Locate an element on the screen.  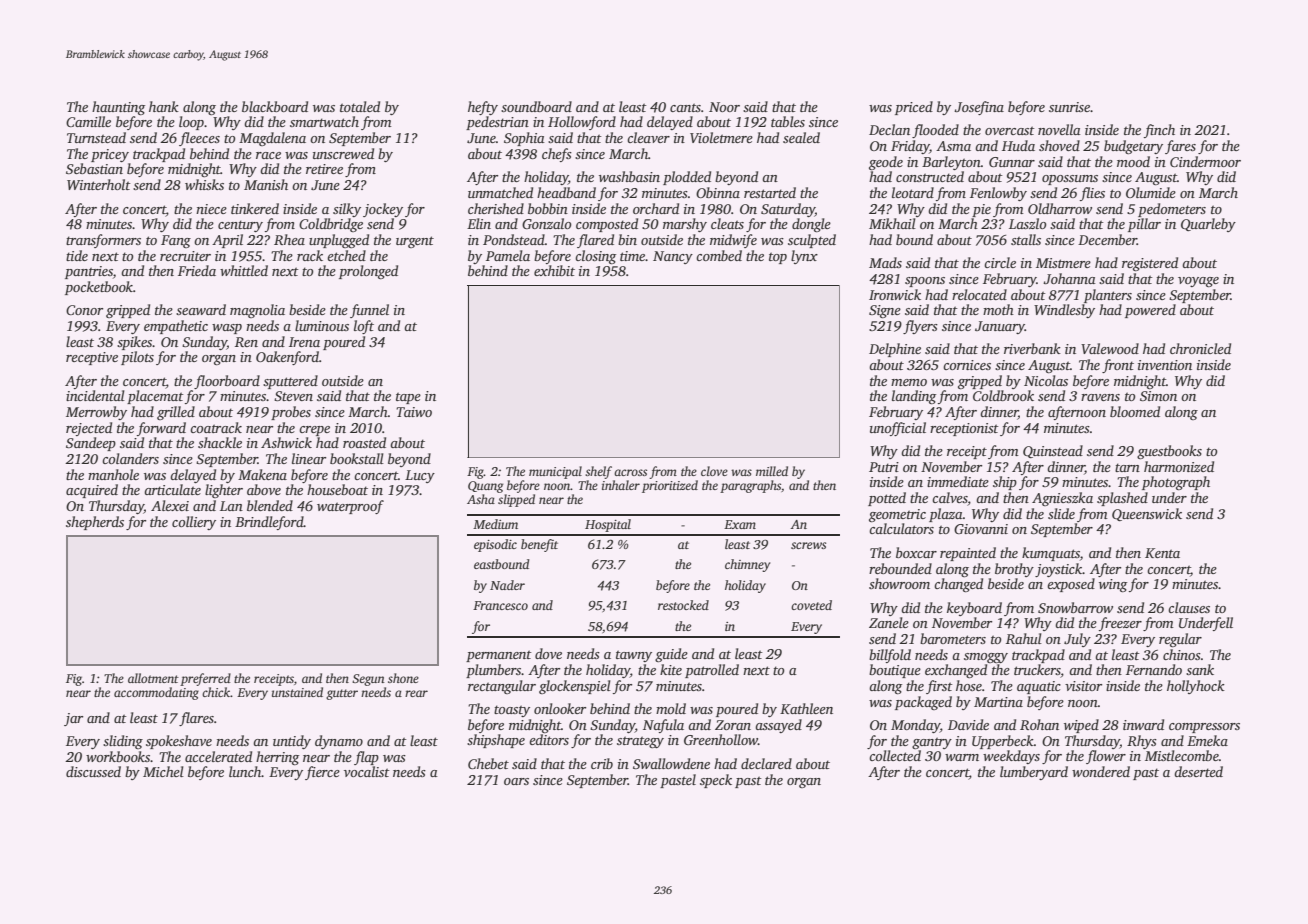
clauses is located at coordinates (1189, 607).
